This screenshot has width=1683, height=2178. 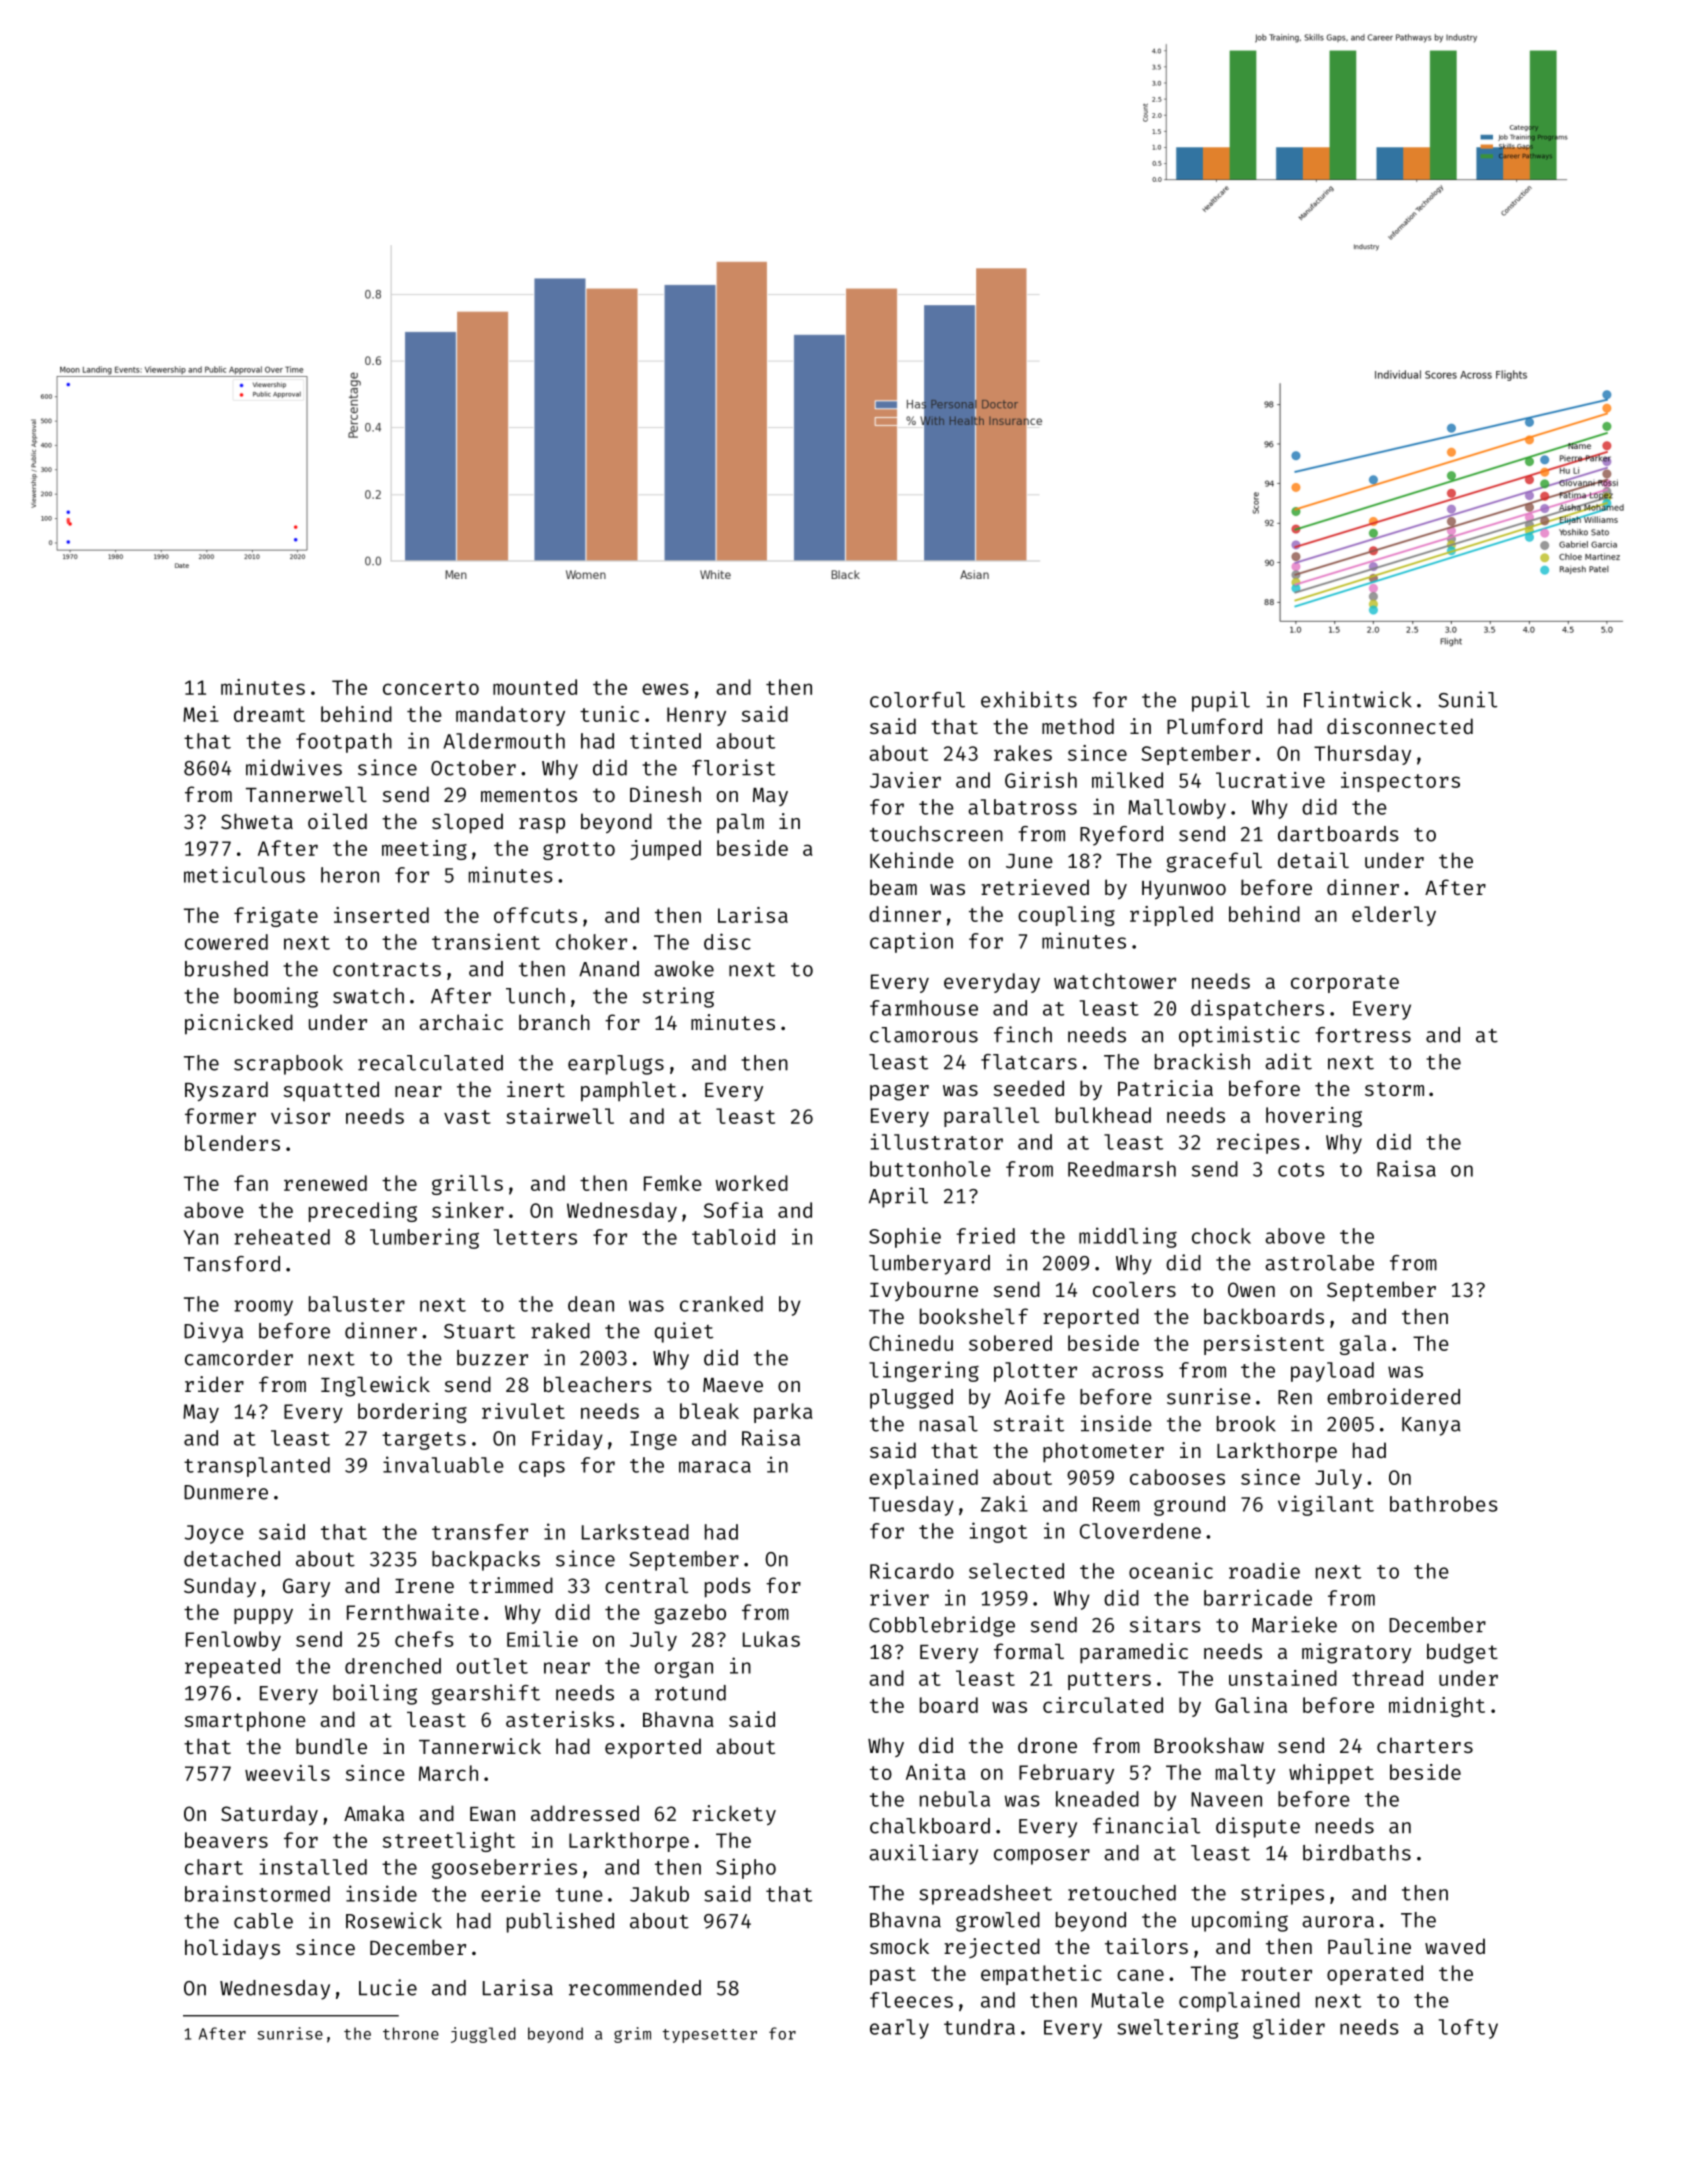 What do you see at coordinates (1091, 1318) in the screenshot?
I see `reported` at bounding box center [1091, 1318].
